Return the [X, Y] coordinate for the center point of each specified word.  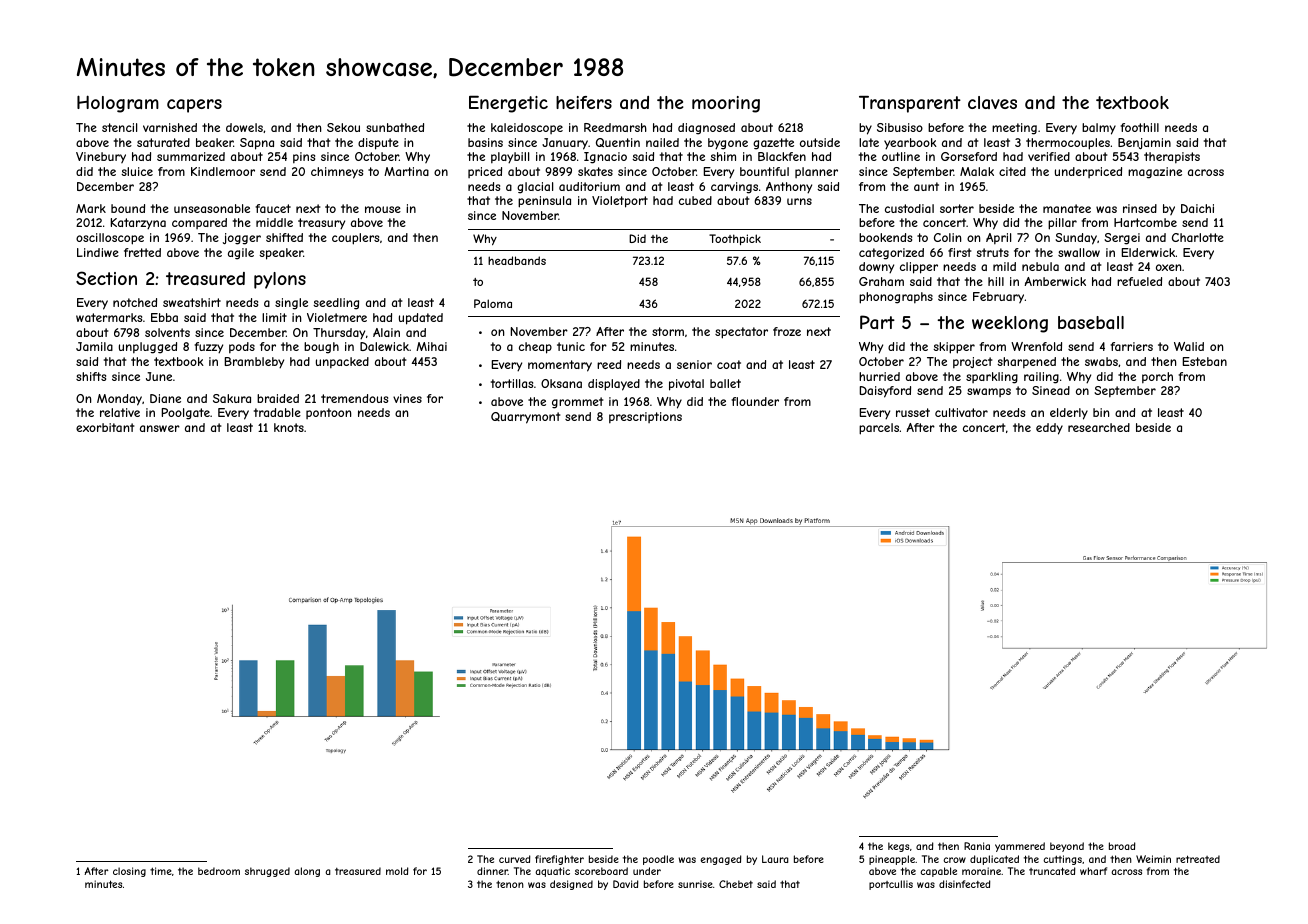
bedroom [219, 871]
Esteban [1204, 361]
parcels [879, 429]
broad [1122, 846]
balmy [1099, 129]
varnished [170, 127]
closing [129, 872]
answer [160, 428]
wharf [1093, 871]
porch [1157, 377]
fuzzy [209, 348]
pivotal [686, 385]
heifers [584, 102]
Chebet [736, 884]
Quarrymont [525, 418]
